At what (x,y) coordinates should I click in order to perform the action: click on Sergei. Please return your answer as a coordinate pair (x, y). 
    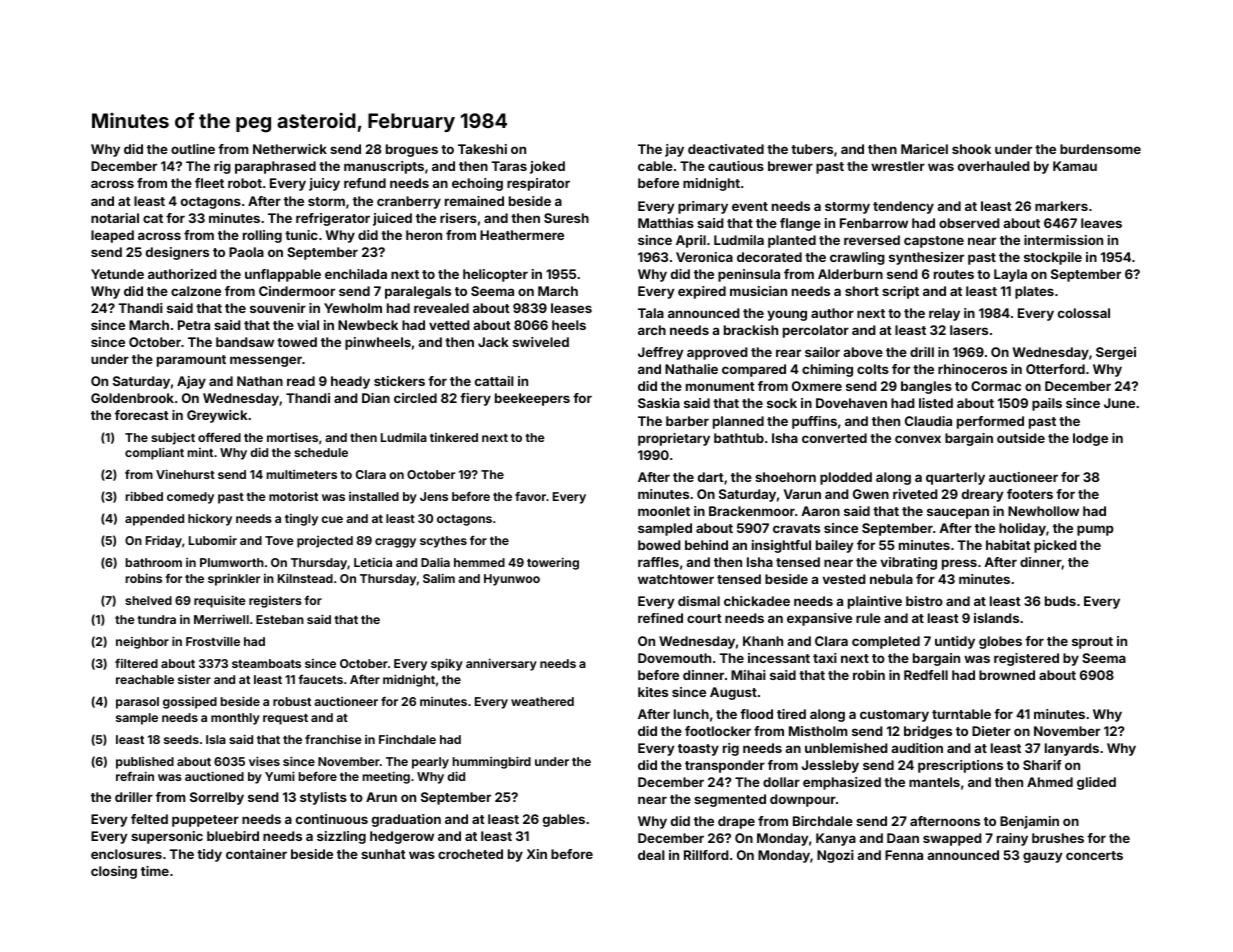
    Looking at the image, I should click on (1116, 353).
